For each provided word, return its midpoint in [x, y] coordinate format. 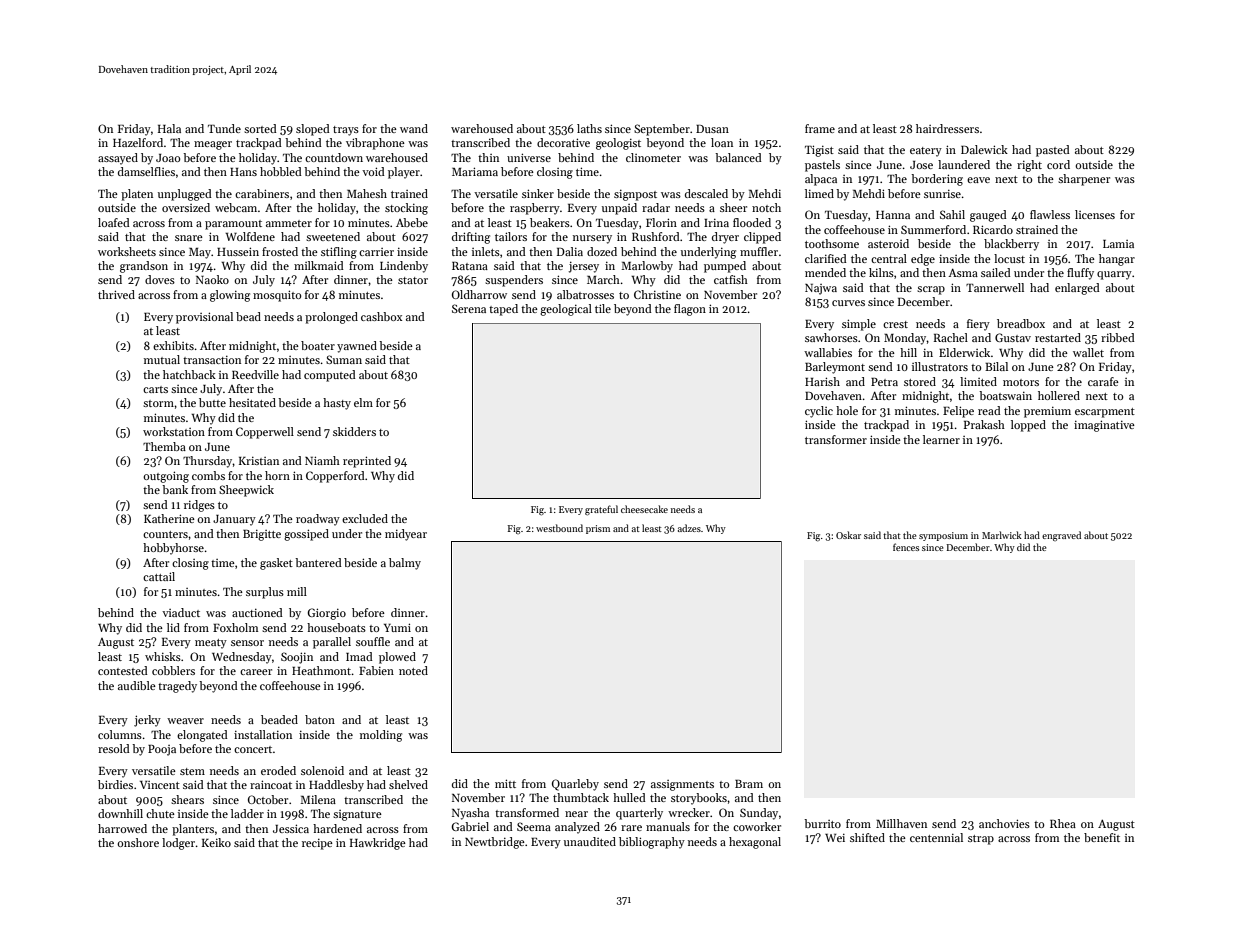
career [256, 672]
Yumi [397, 627]
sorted [260, 128]
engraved [1061, 536]
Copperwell [265, 433]
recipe [317, 844]
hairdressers [947, 128]
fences [906, 547]
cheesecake [644, 509]
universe [529, 157]
